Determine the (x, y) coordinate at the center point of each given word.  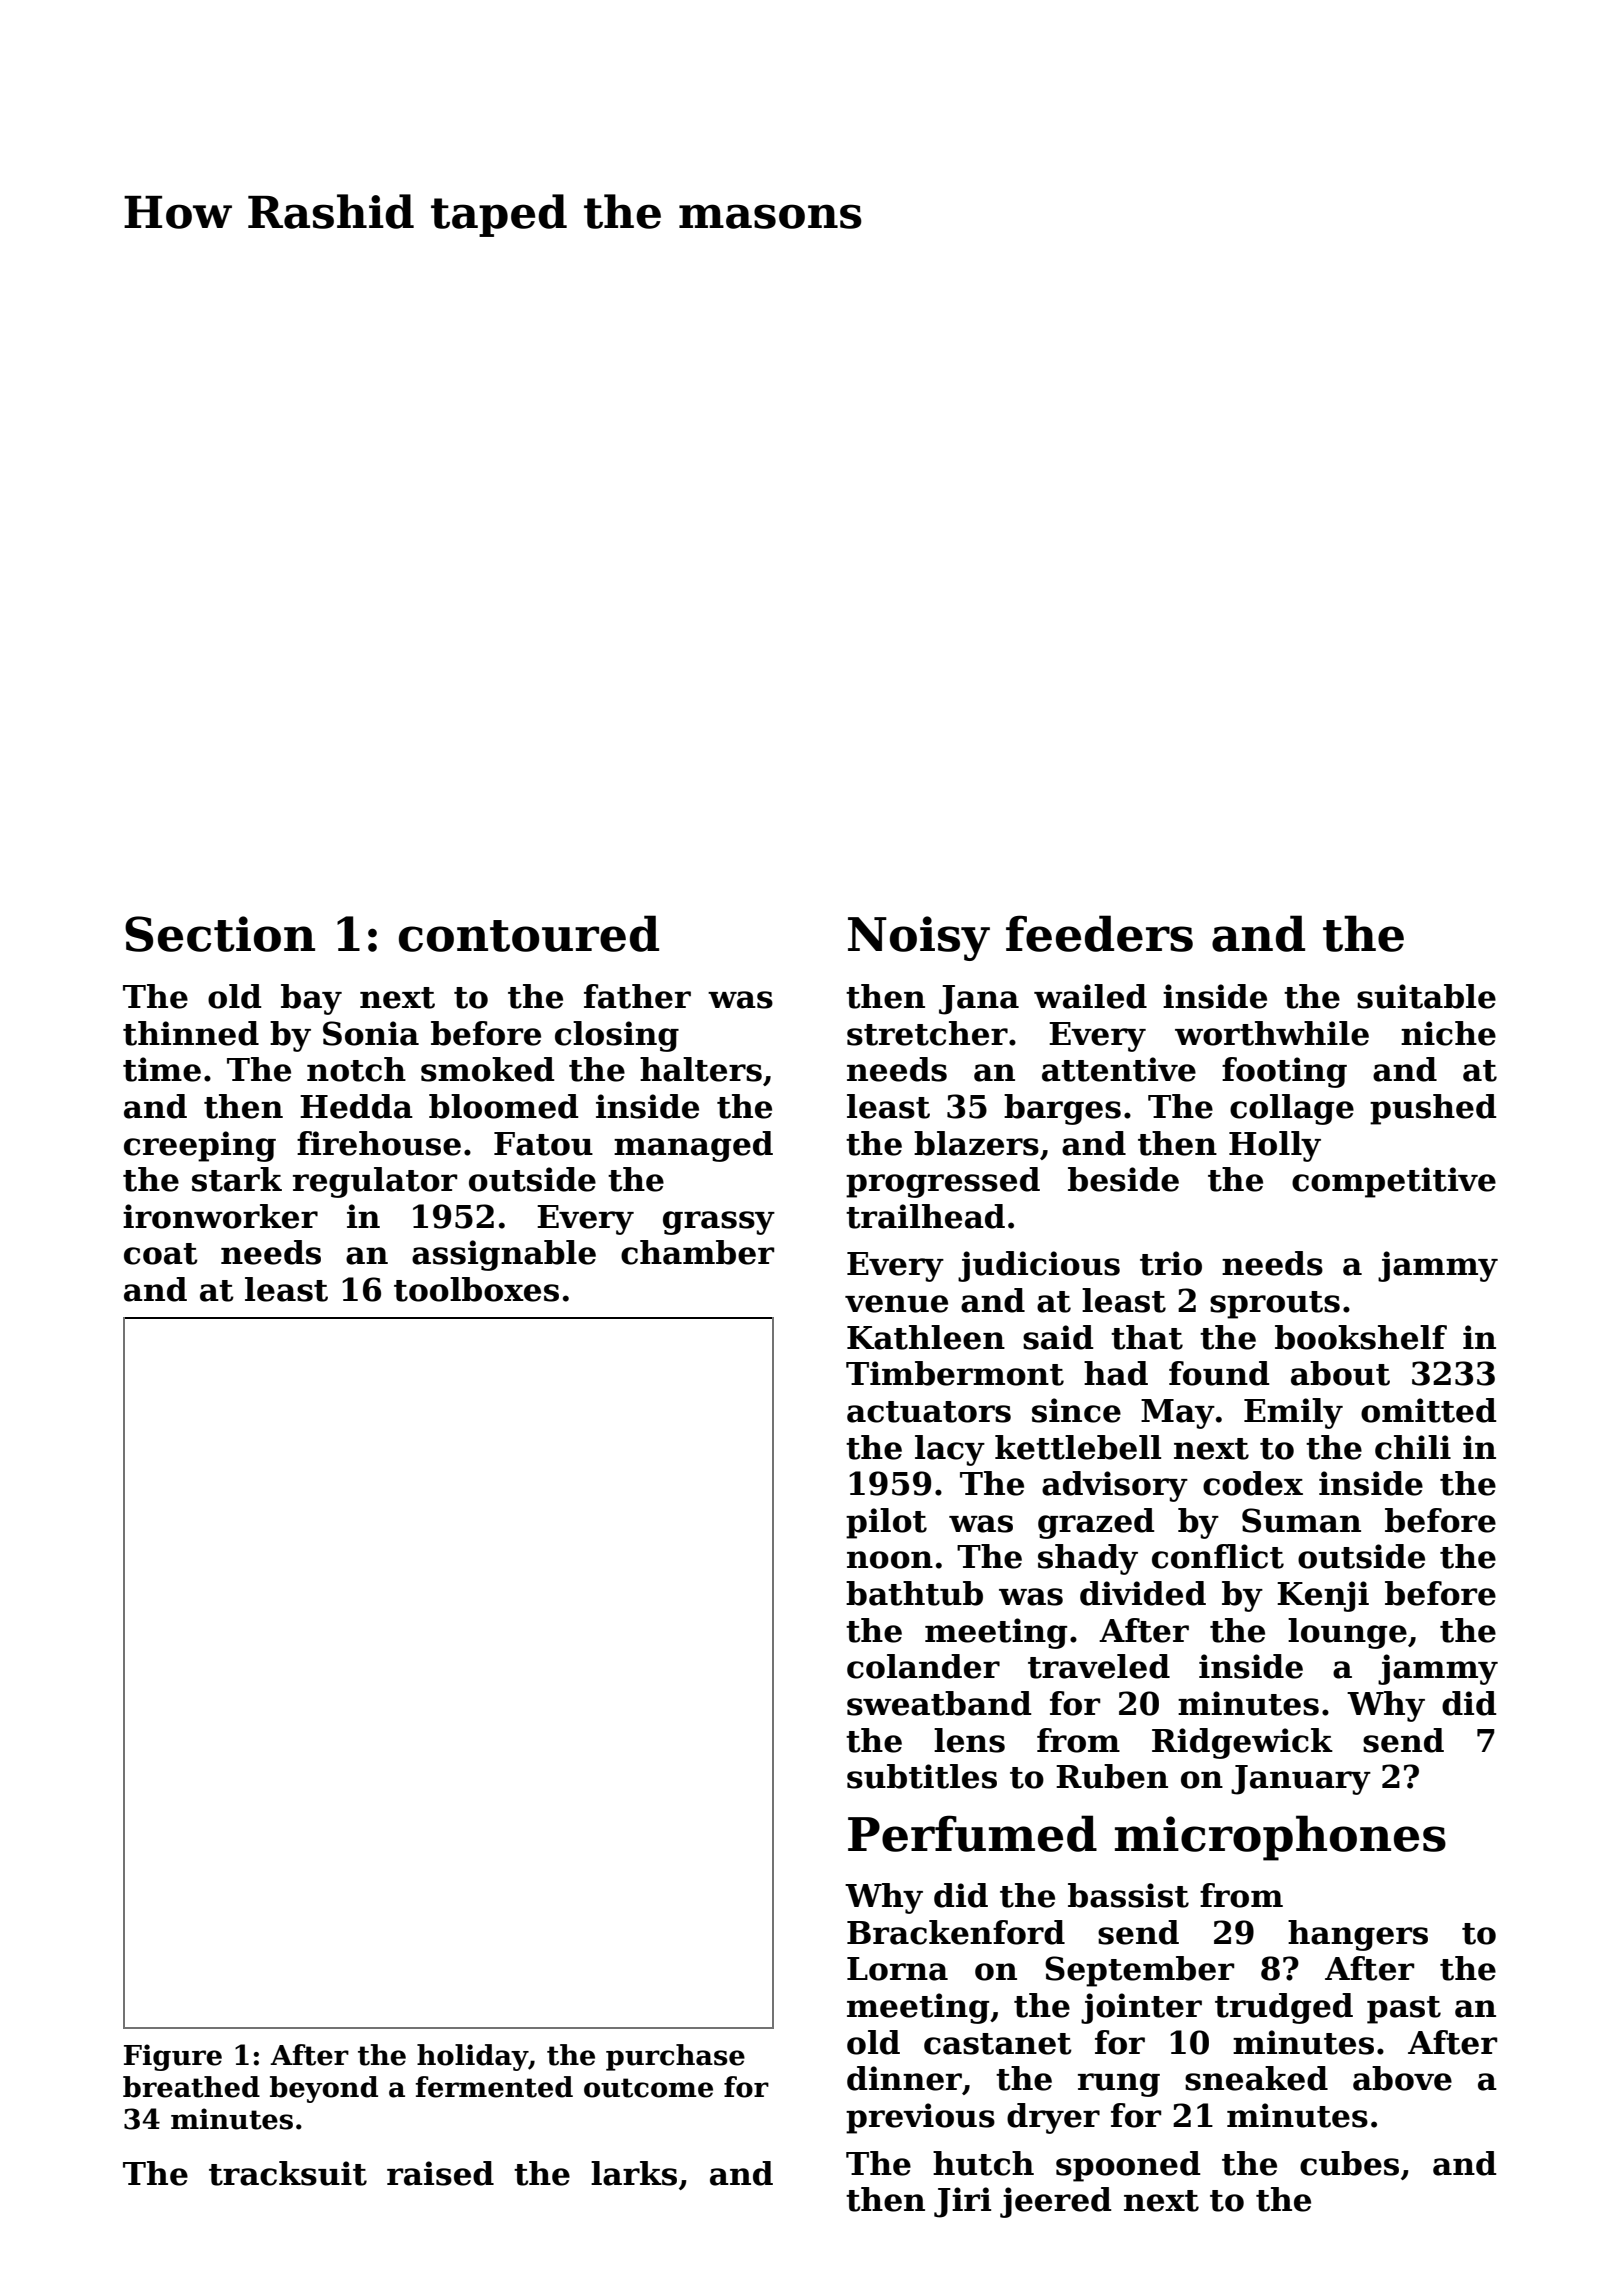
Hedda (356, 1106)
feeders (1099, 933)
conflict (1218, 1556)
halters (701, 1069)
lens (969, 1740)
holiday (472, 2057)
